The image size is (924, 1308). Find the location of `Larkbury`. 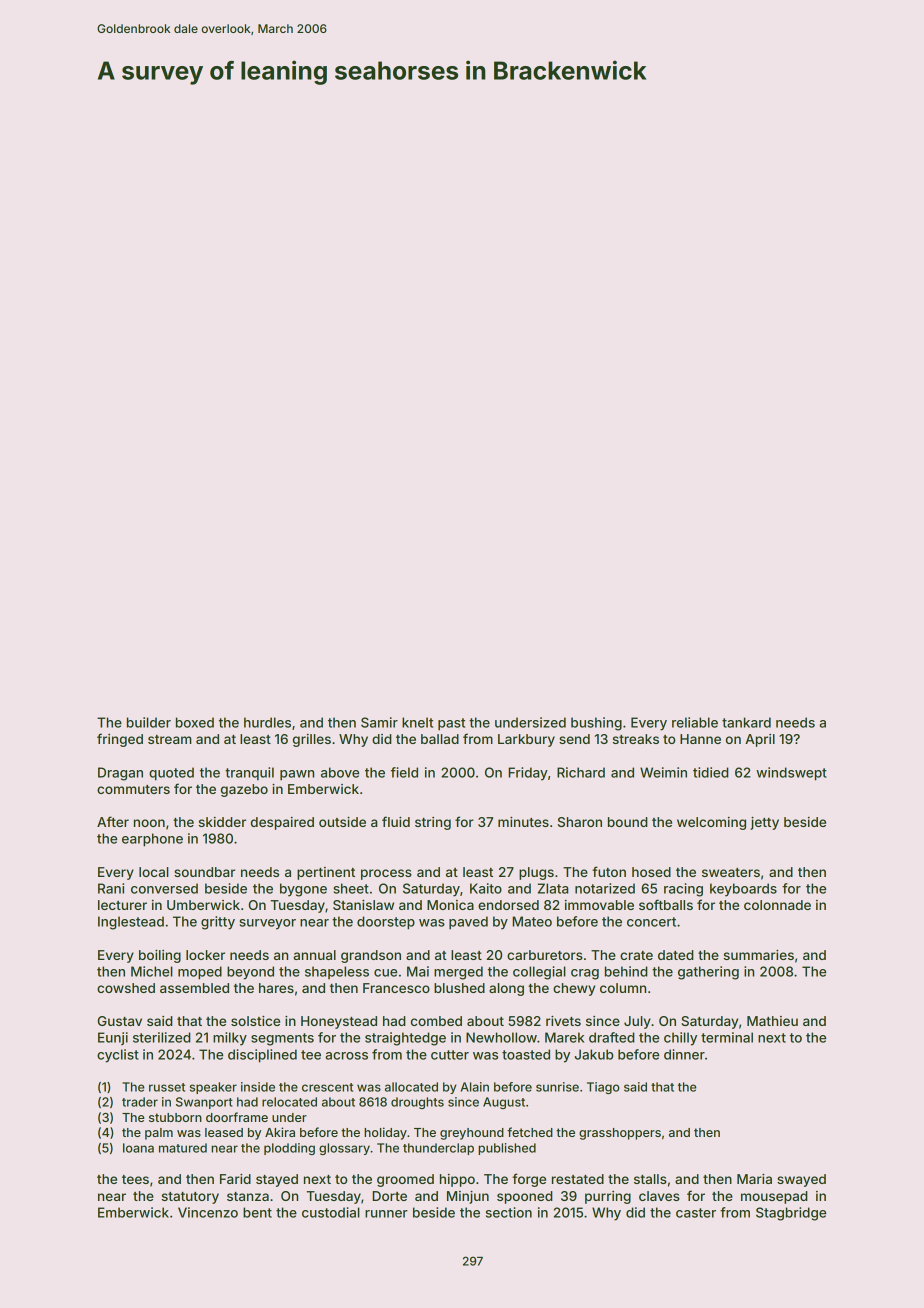

Larkbury is located at coordinates (526, 740).
